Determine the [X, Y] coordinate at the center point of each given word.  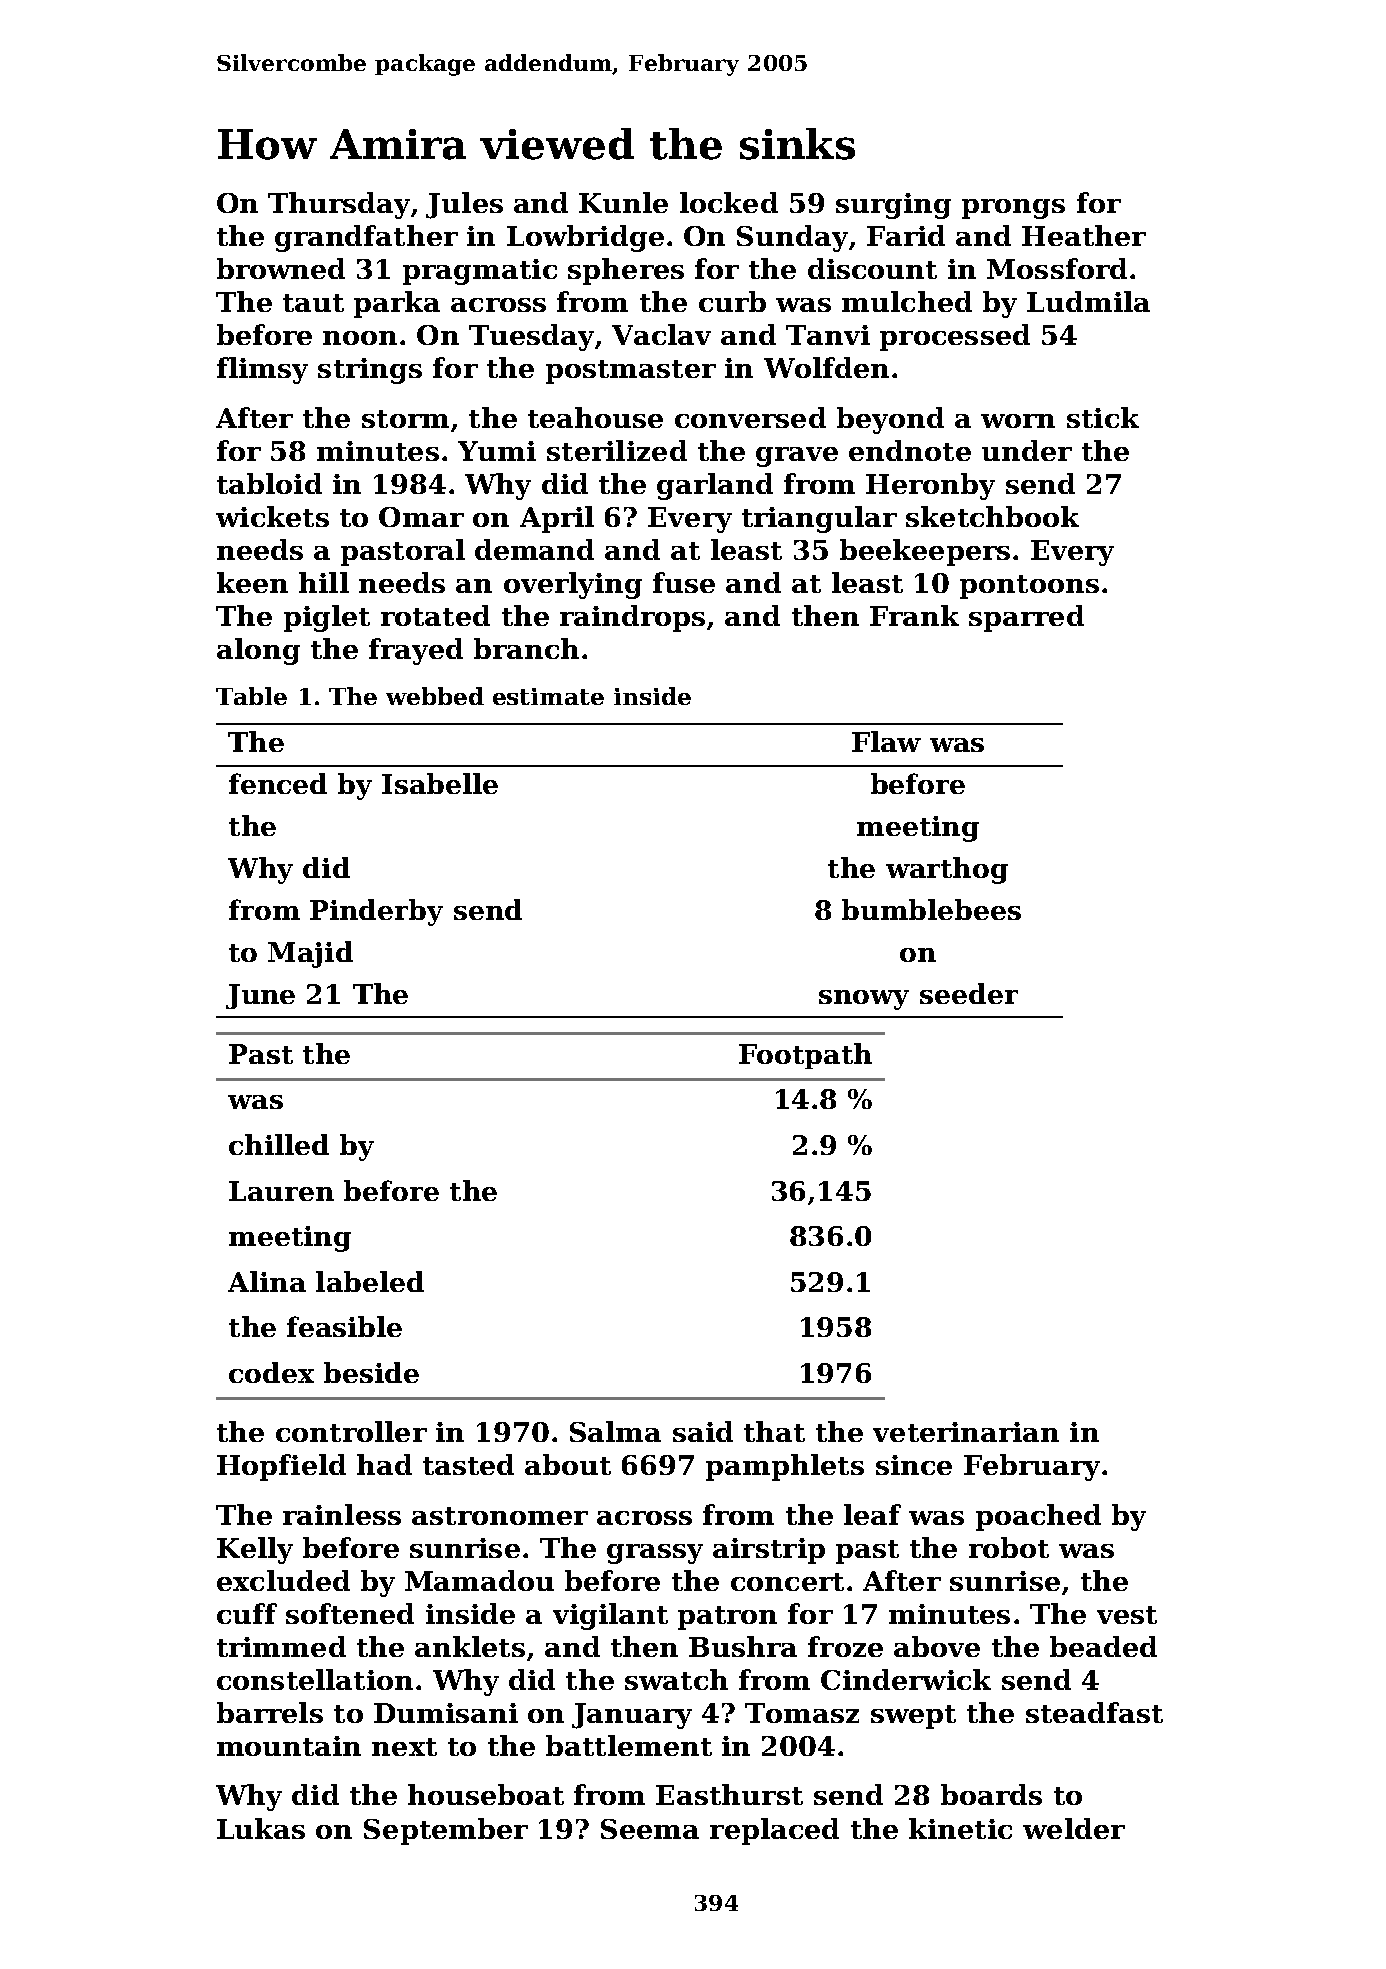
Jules [464, 205]
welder [1074, 1828]
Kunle [623, 202]
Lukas [261, 1828]
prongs [1013, 209]
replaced [774, 1831]
